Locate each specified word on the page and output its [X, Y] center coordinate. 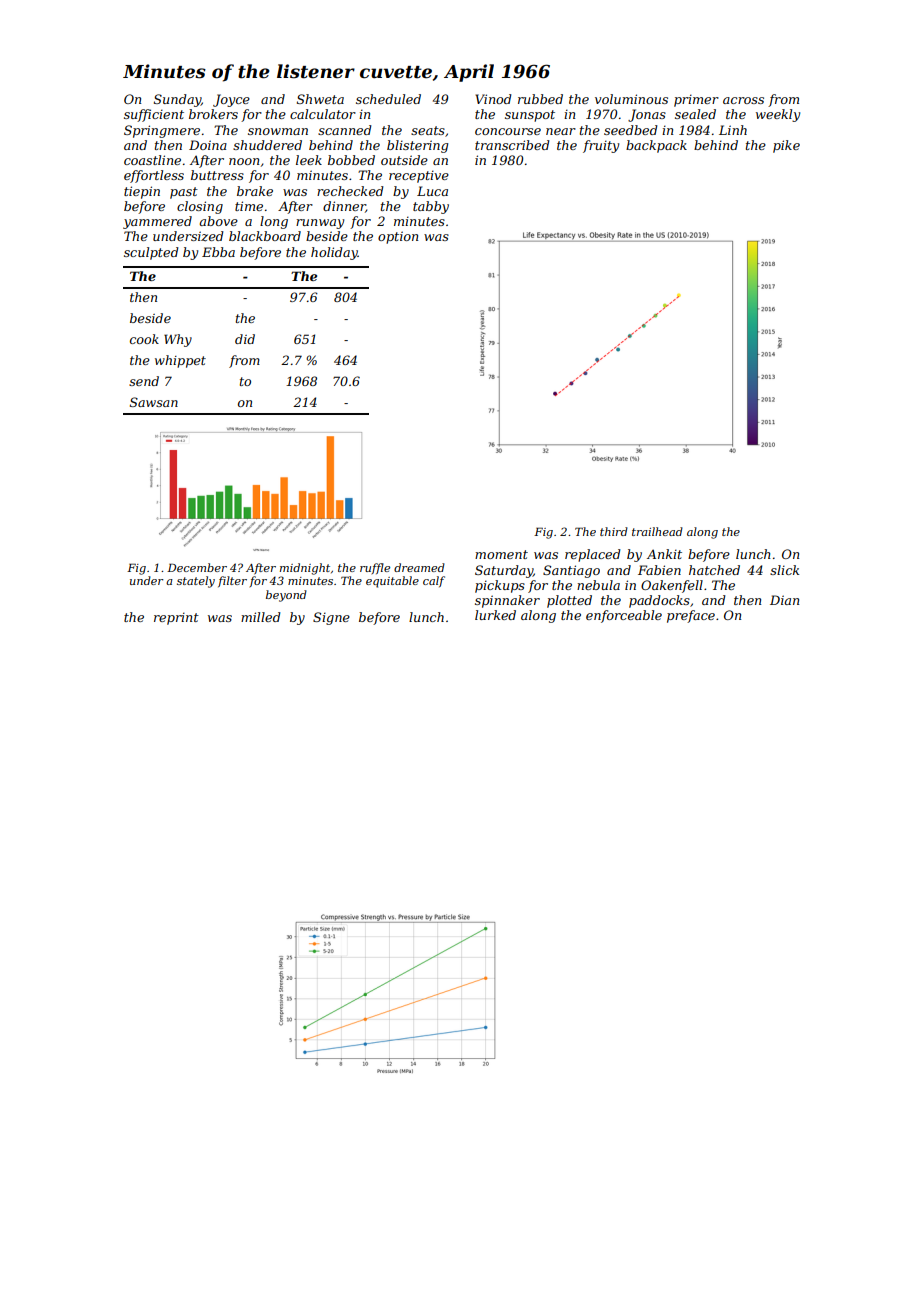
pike [786, 146]
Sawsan [154, 402]
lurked [495, 615]
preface [691, 616]
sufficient [154, 115]
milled [261, 617]
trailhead [657, 531]
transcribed [512, 145]
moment [501, 554]
